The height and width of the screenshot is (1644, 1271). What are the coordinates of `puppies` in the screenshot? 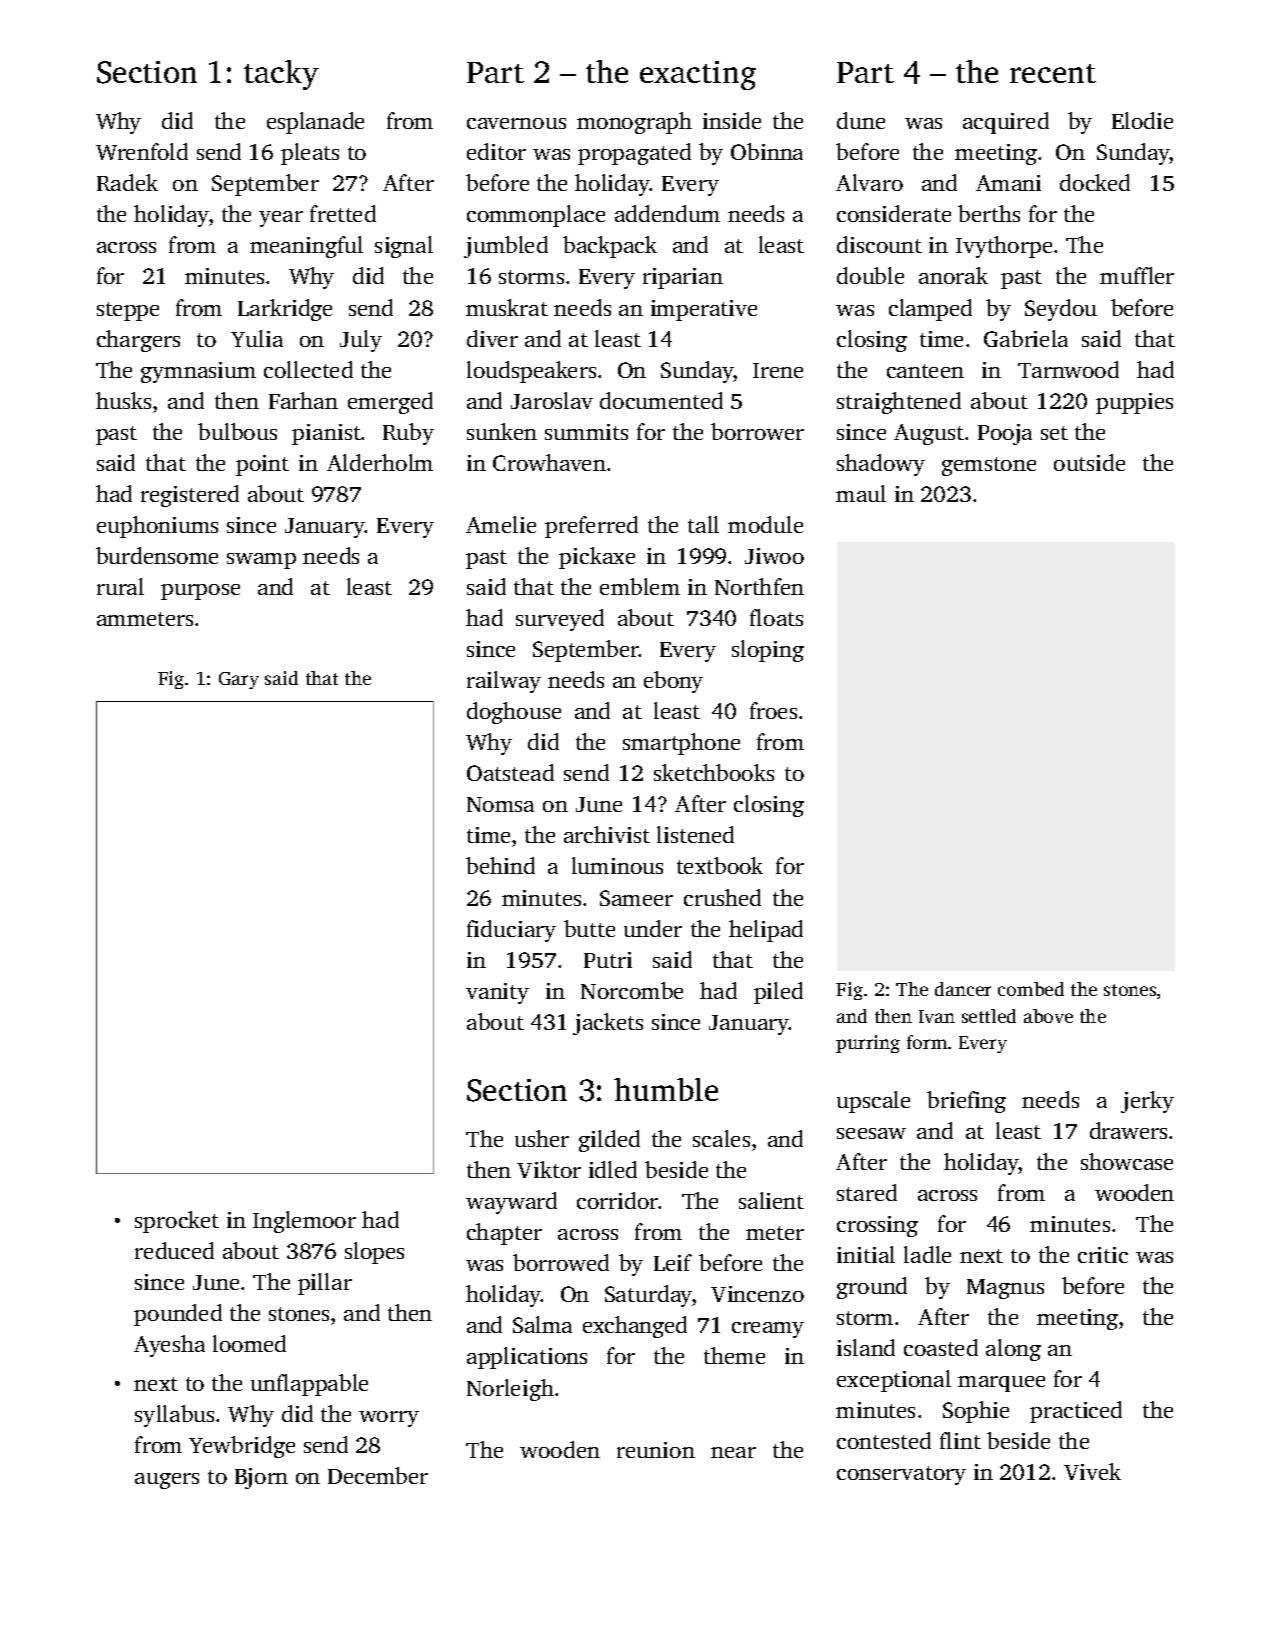 It's located at (1134, 403).
